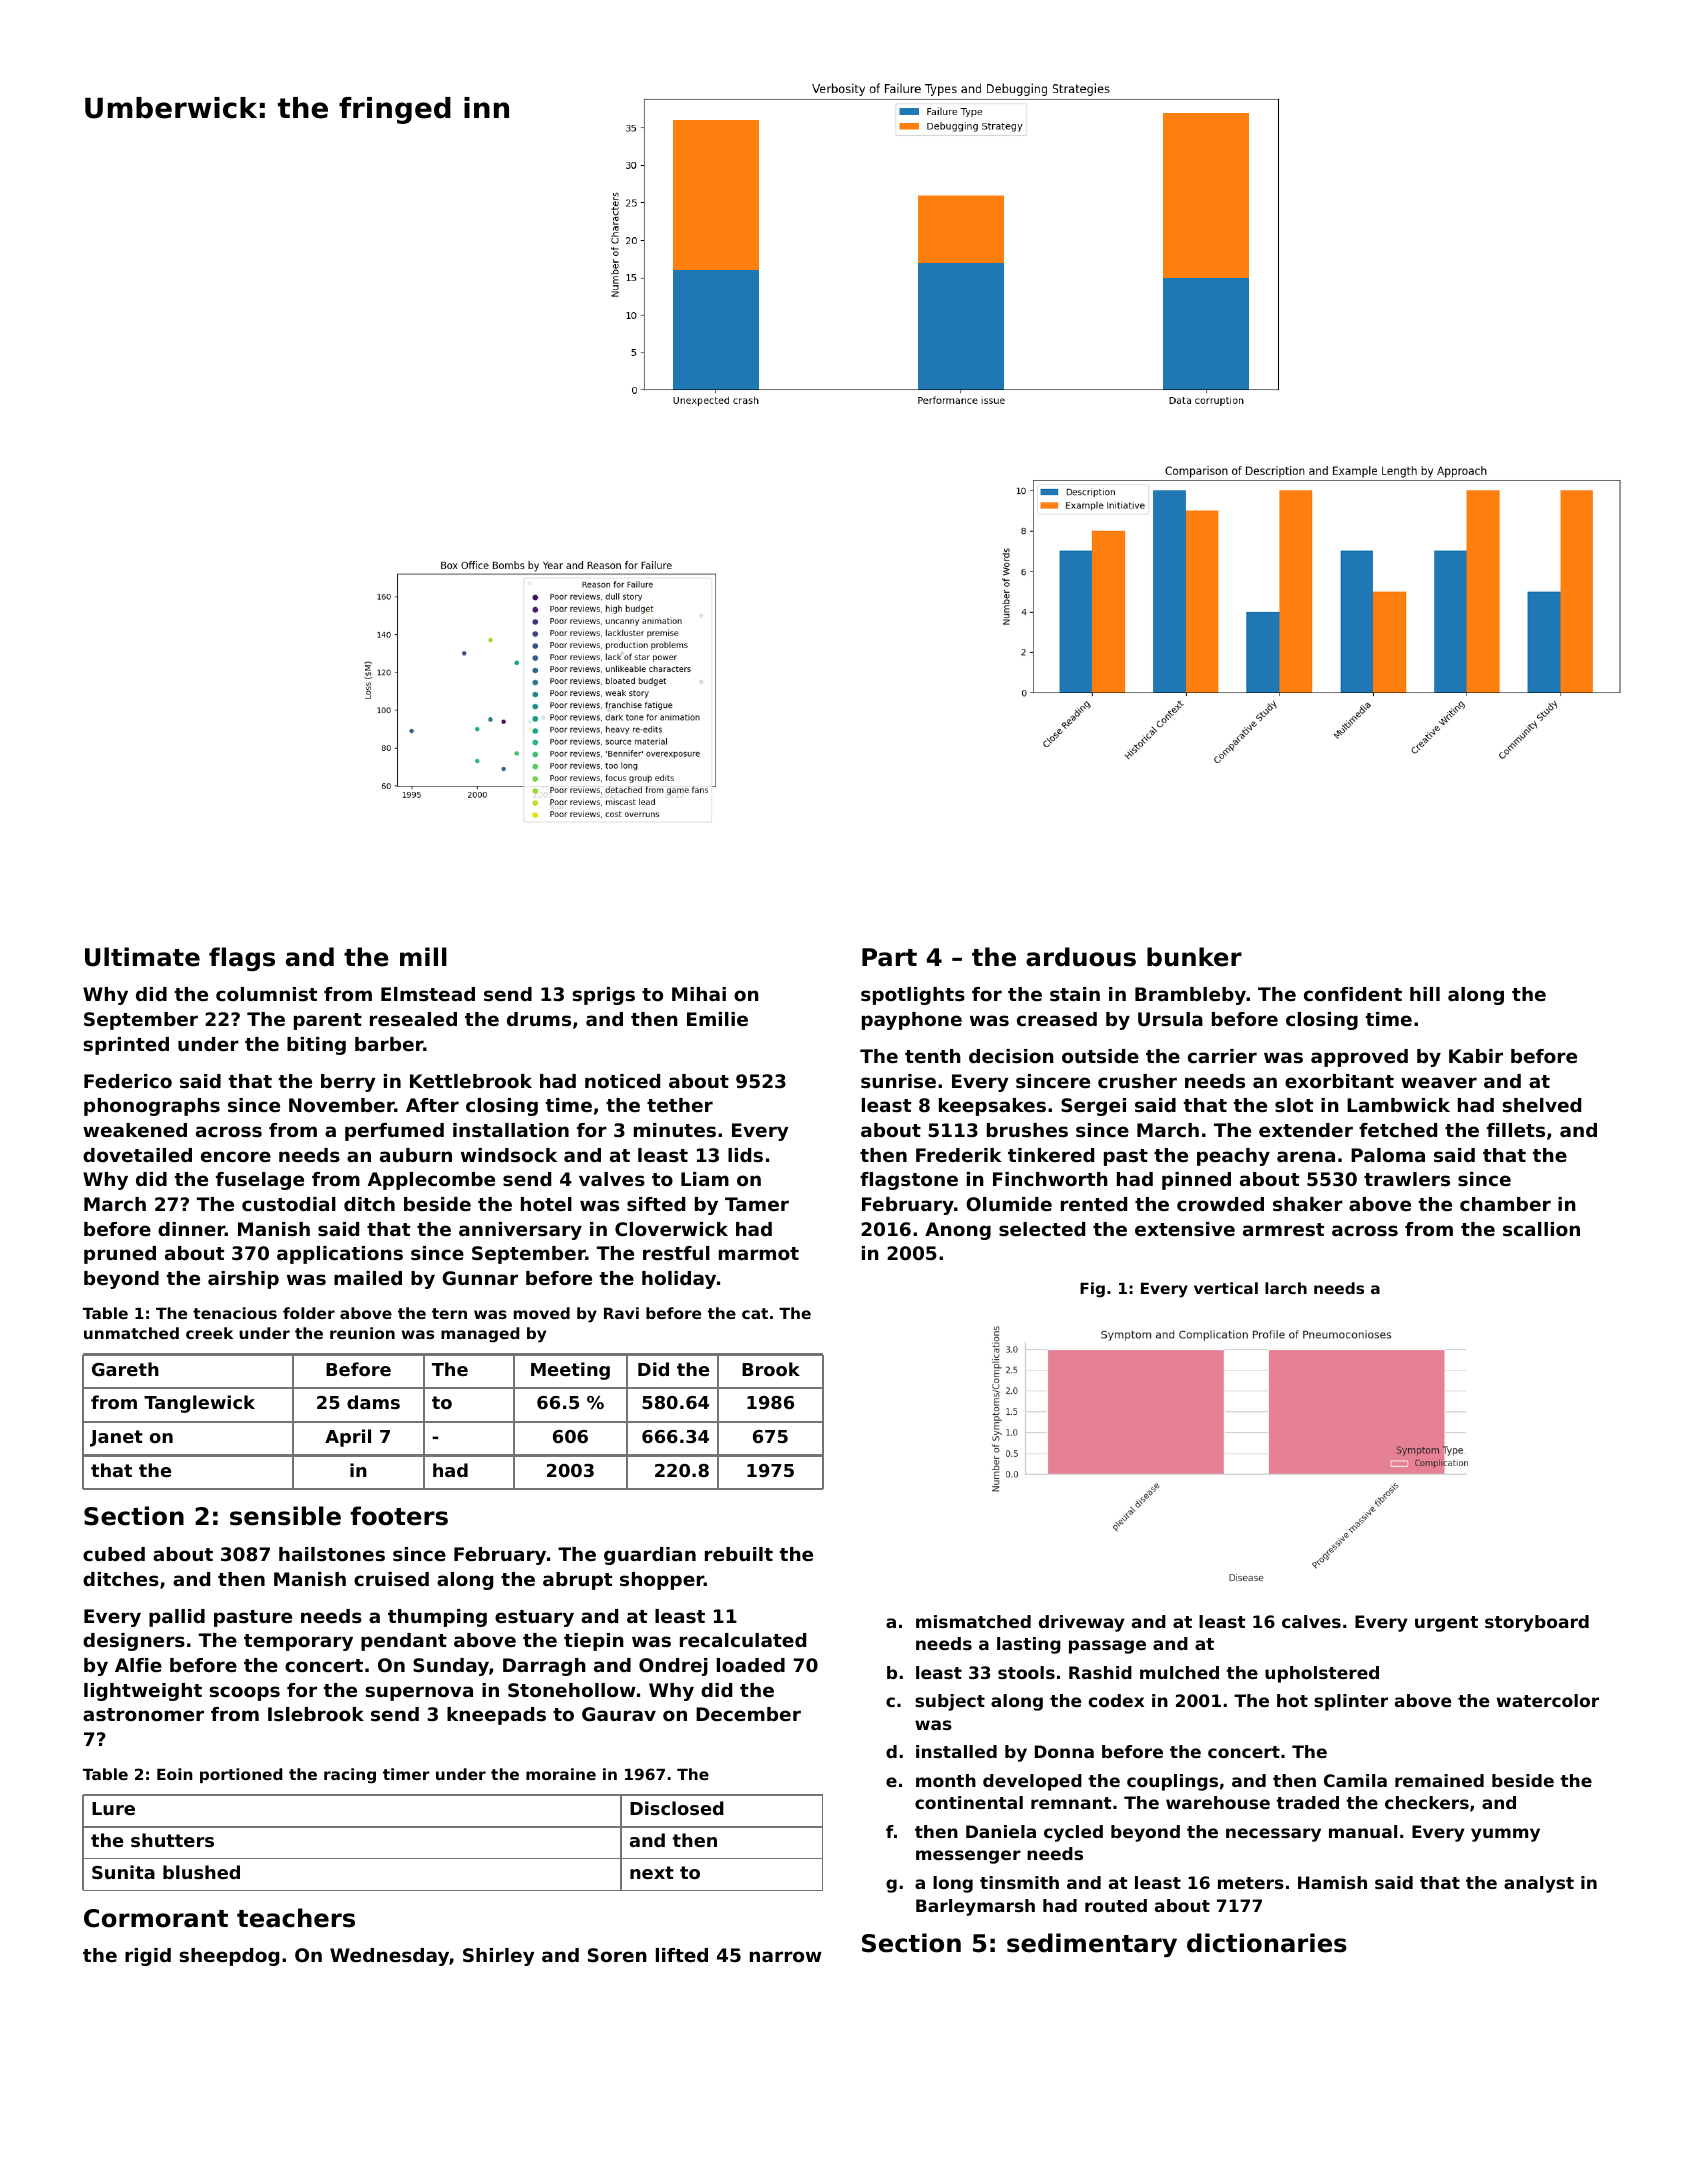 The image size is (1683, 2178). I want to click on fillets, so click(1516, 1130).
